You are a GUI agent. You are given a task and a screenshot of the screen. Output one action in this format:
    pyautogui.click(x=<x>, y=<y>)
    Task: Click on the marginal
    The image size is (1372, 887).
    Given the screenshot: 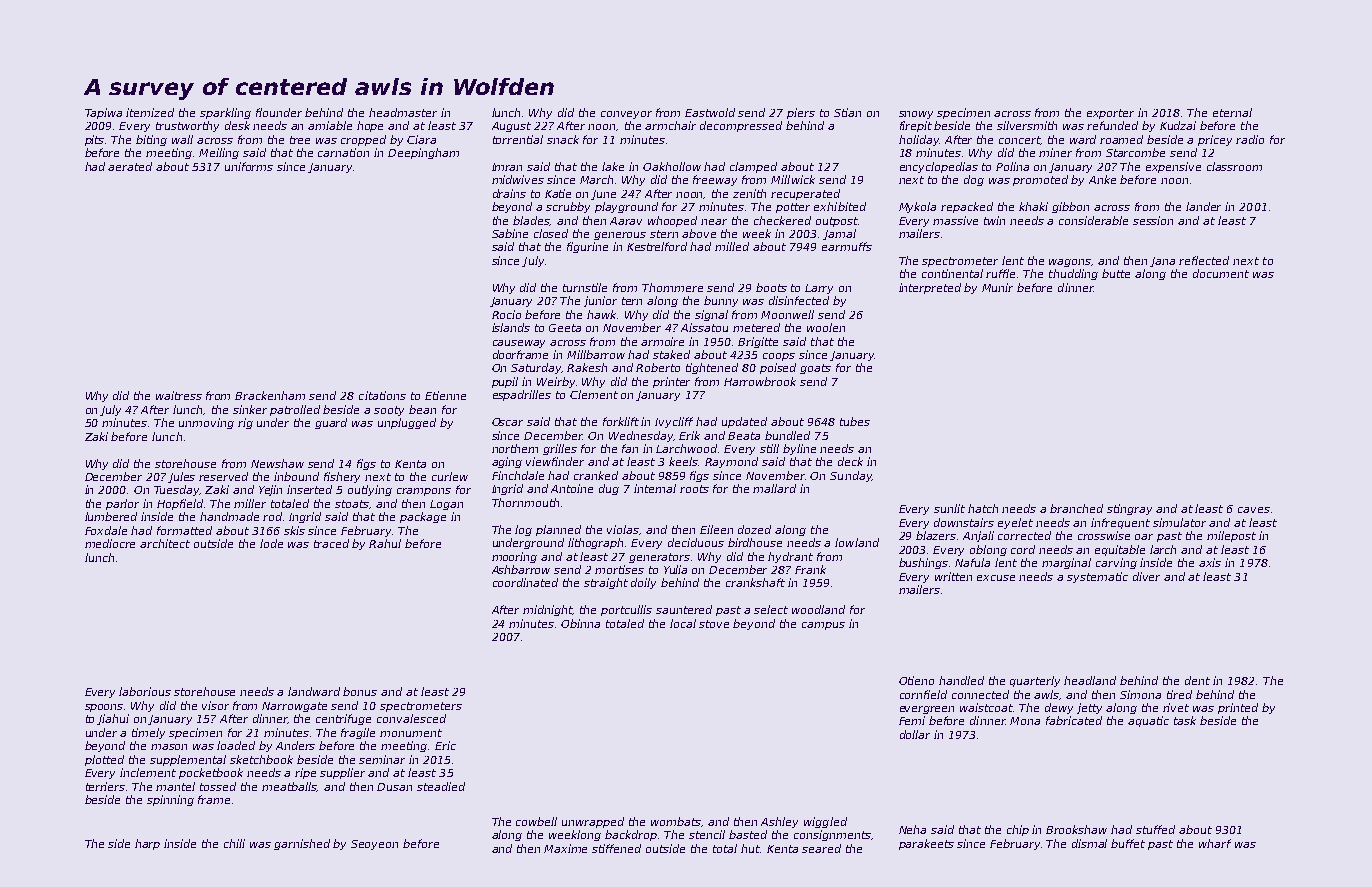 What is the action you would take?
    pyautogui.click(x=1066, y=563)
